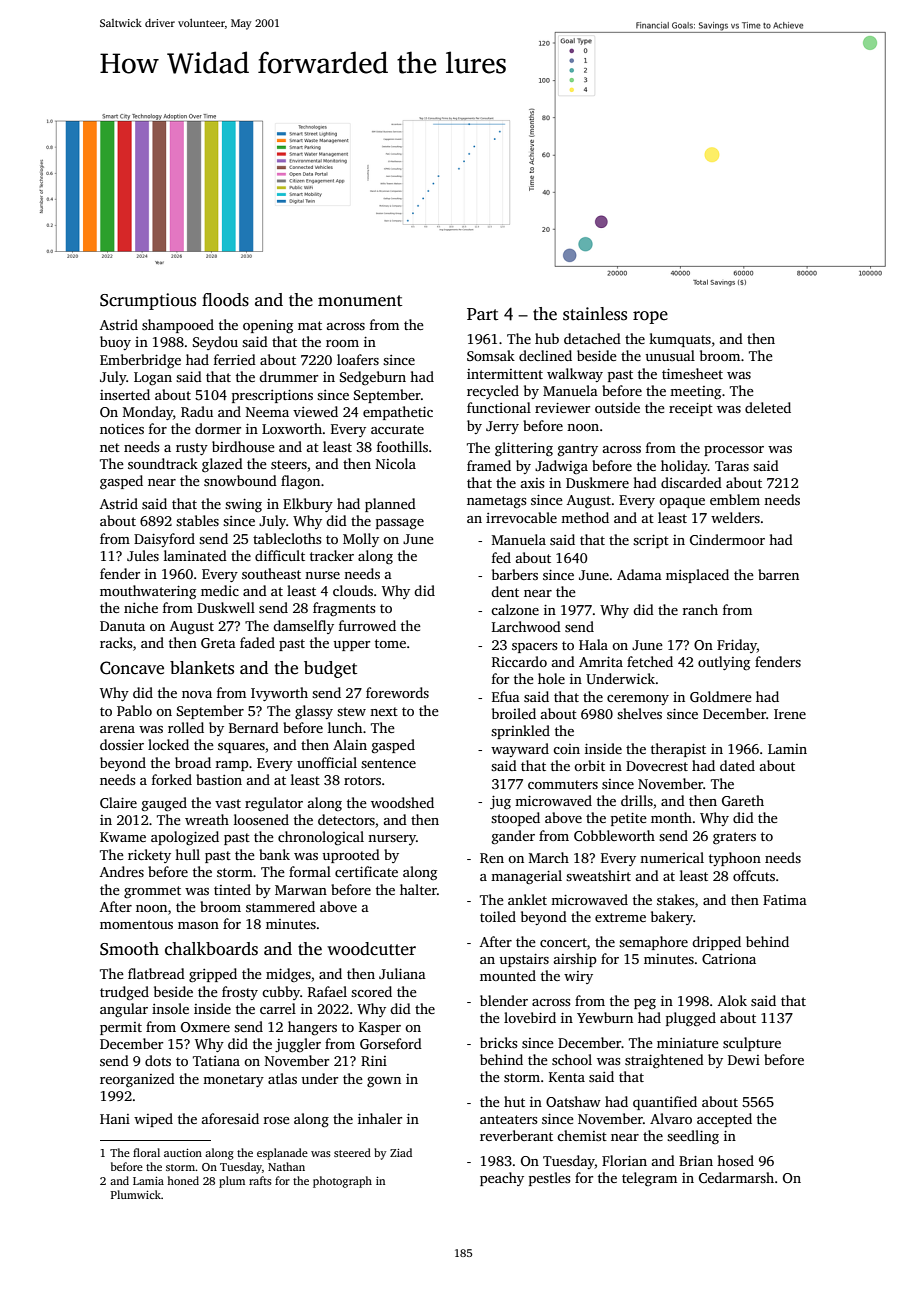  What do you see at coordinates (649, 1179) in the page?
I see `telegram` at bounding box center [649, 1179].
